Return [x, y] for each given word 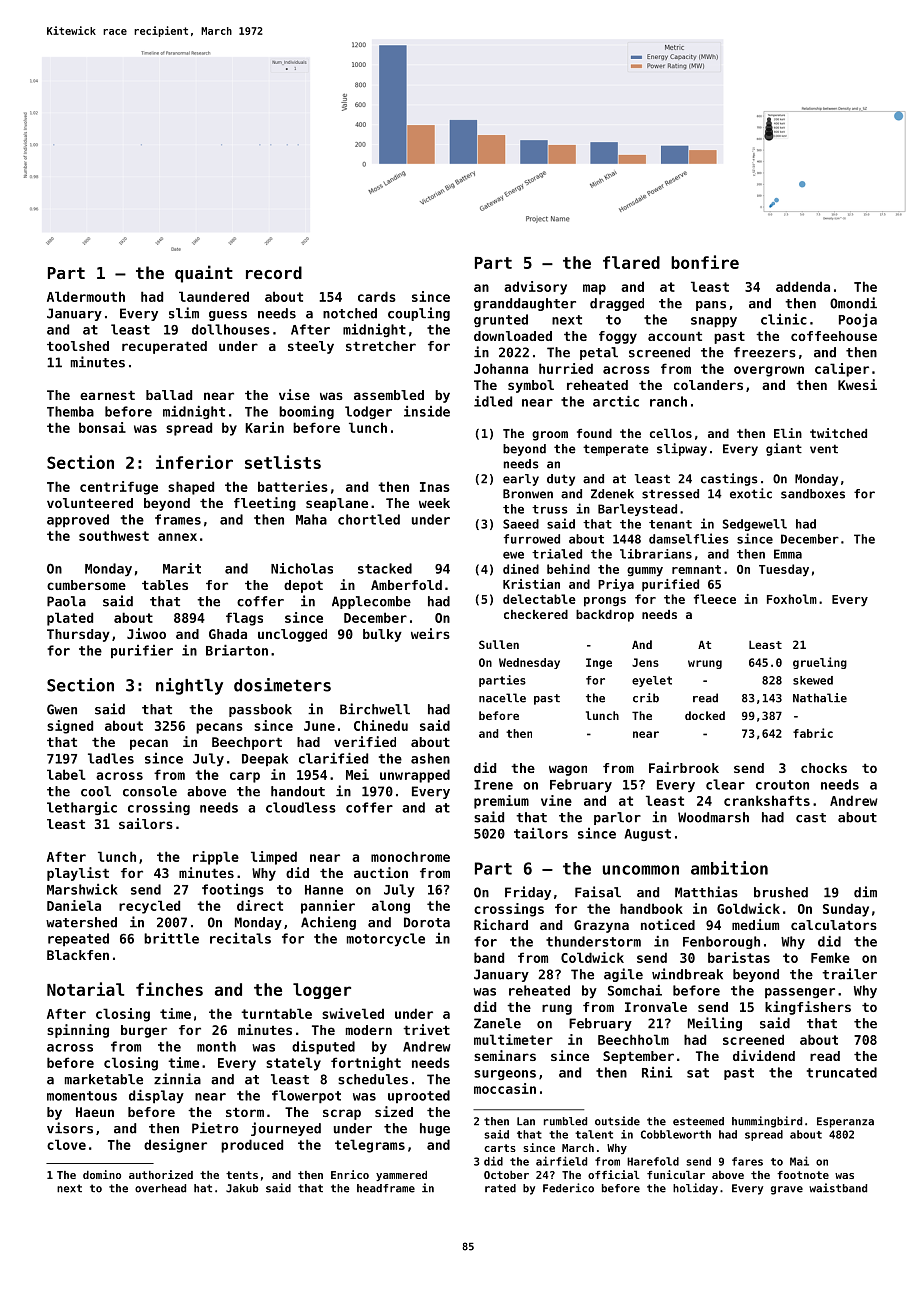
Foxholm [792, 599]
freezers [765, 352]
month [216, 1046]
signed [70, 727]
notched [350, 313]
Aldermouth [86, 296]
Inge [599, 663]
